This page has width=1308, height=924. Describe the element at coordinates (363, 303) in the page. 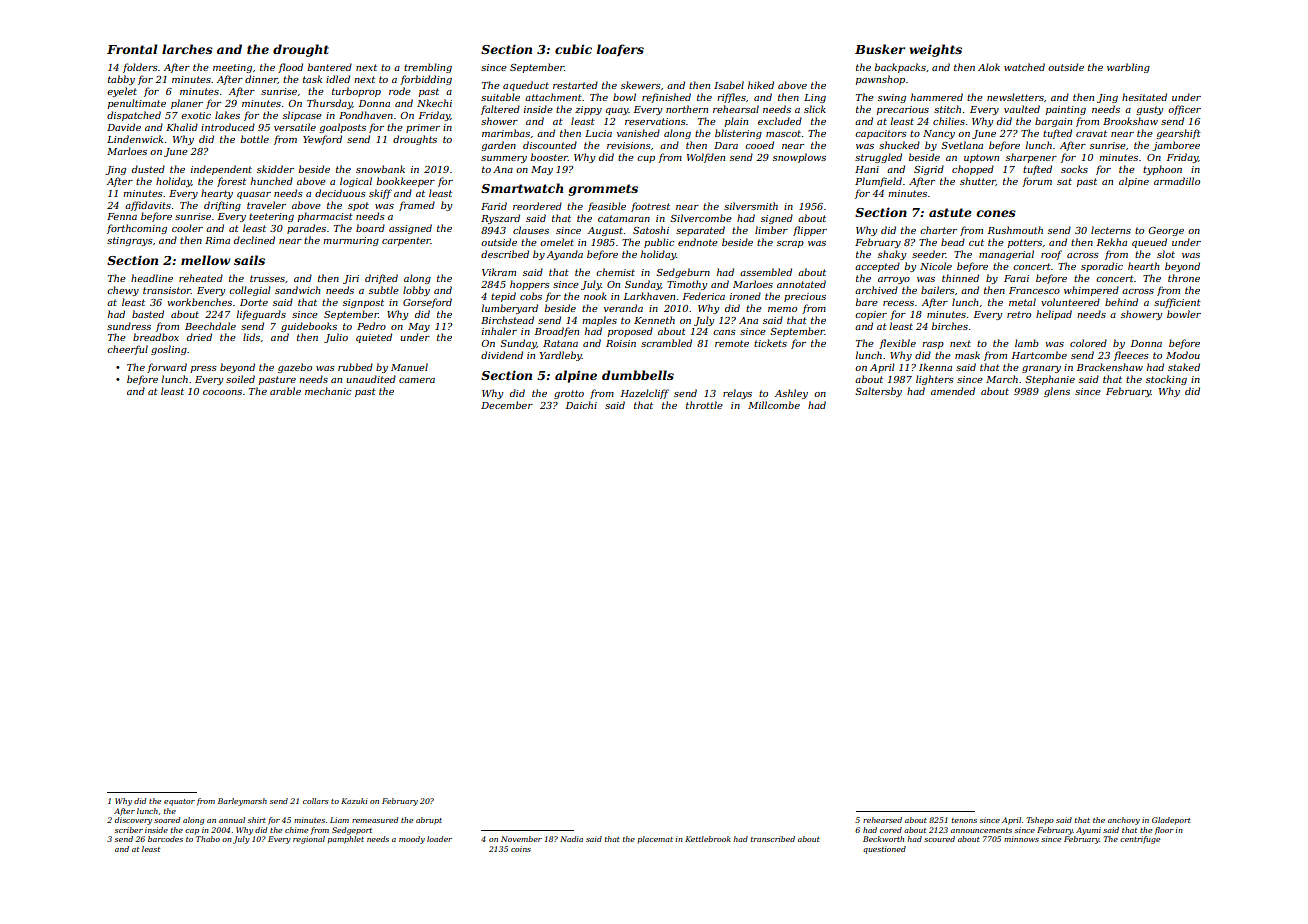

I see `signpost` at that location.
